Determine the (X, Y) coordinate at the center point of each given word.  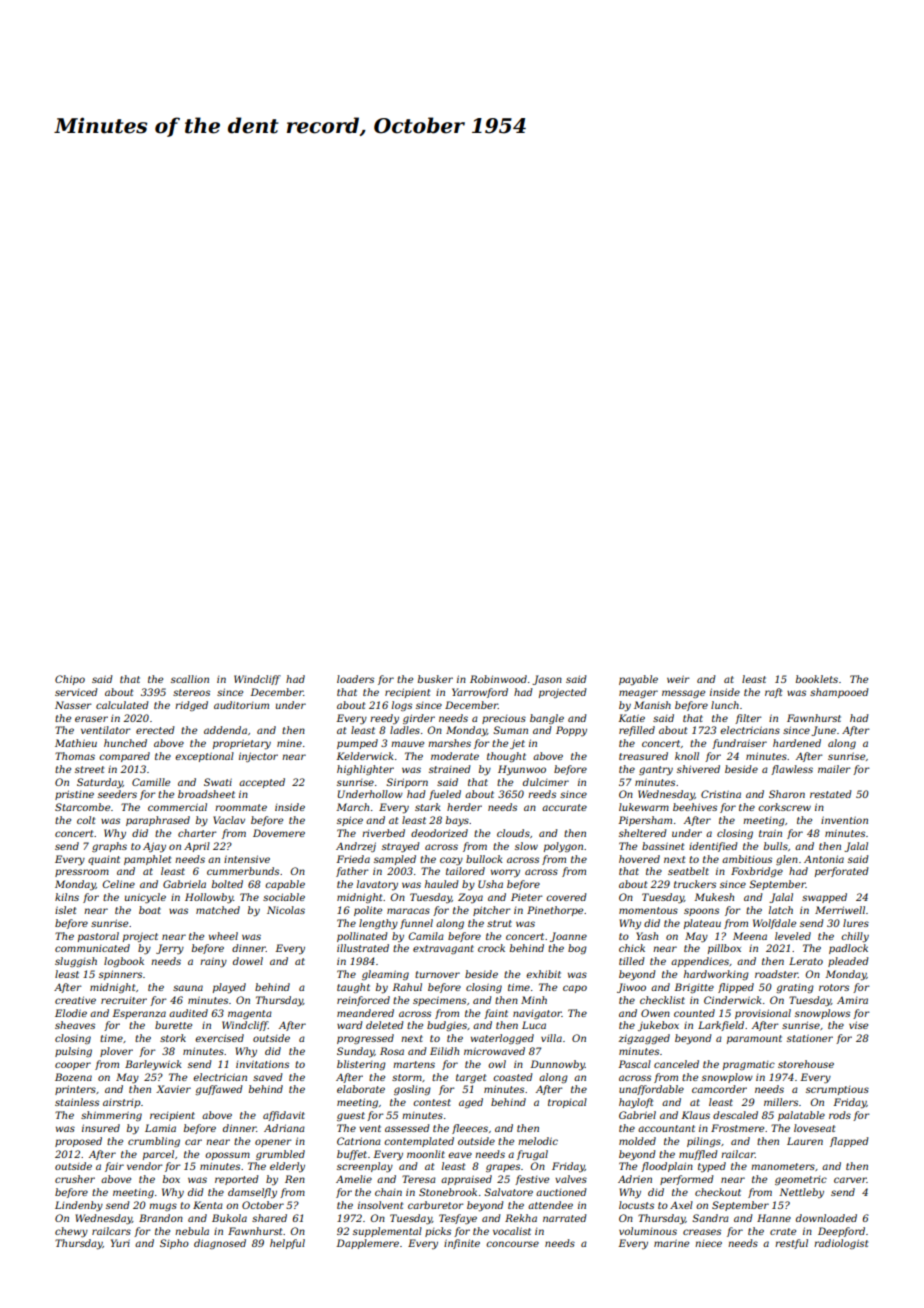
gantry (656, 771)
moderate (455, 756)
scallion (190, 679)
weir (678, 679)
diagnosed (220, 1244)
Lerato (806, 961)
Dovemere (279, 833)
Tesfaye (458, 1219)
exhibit (543, 974)
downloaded (826, 1218)
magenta (250, 1014)
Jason (547, 680)
